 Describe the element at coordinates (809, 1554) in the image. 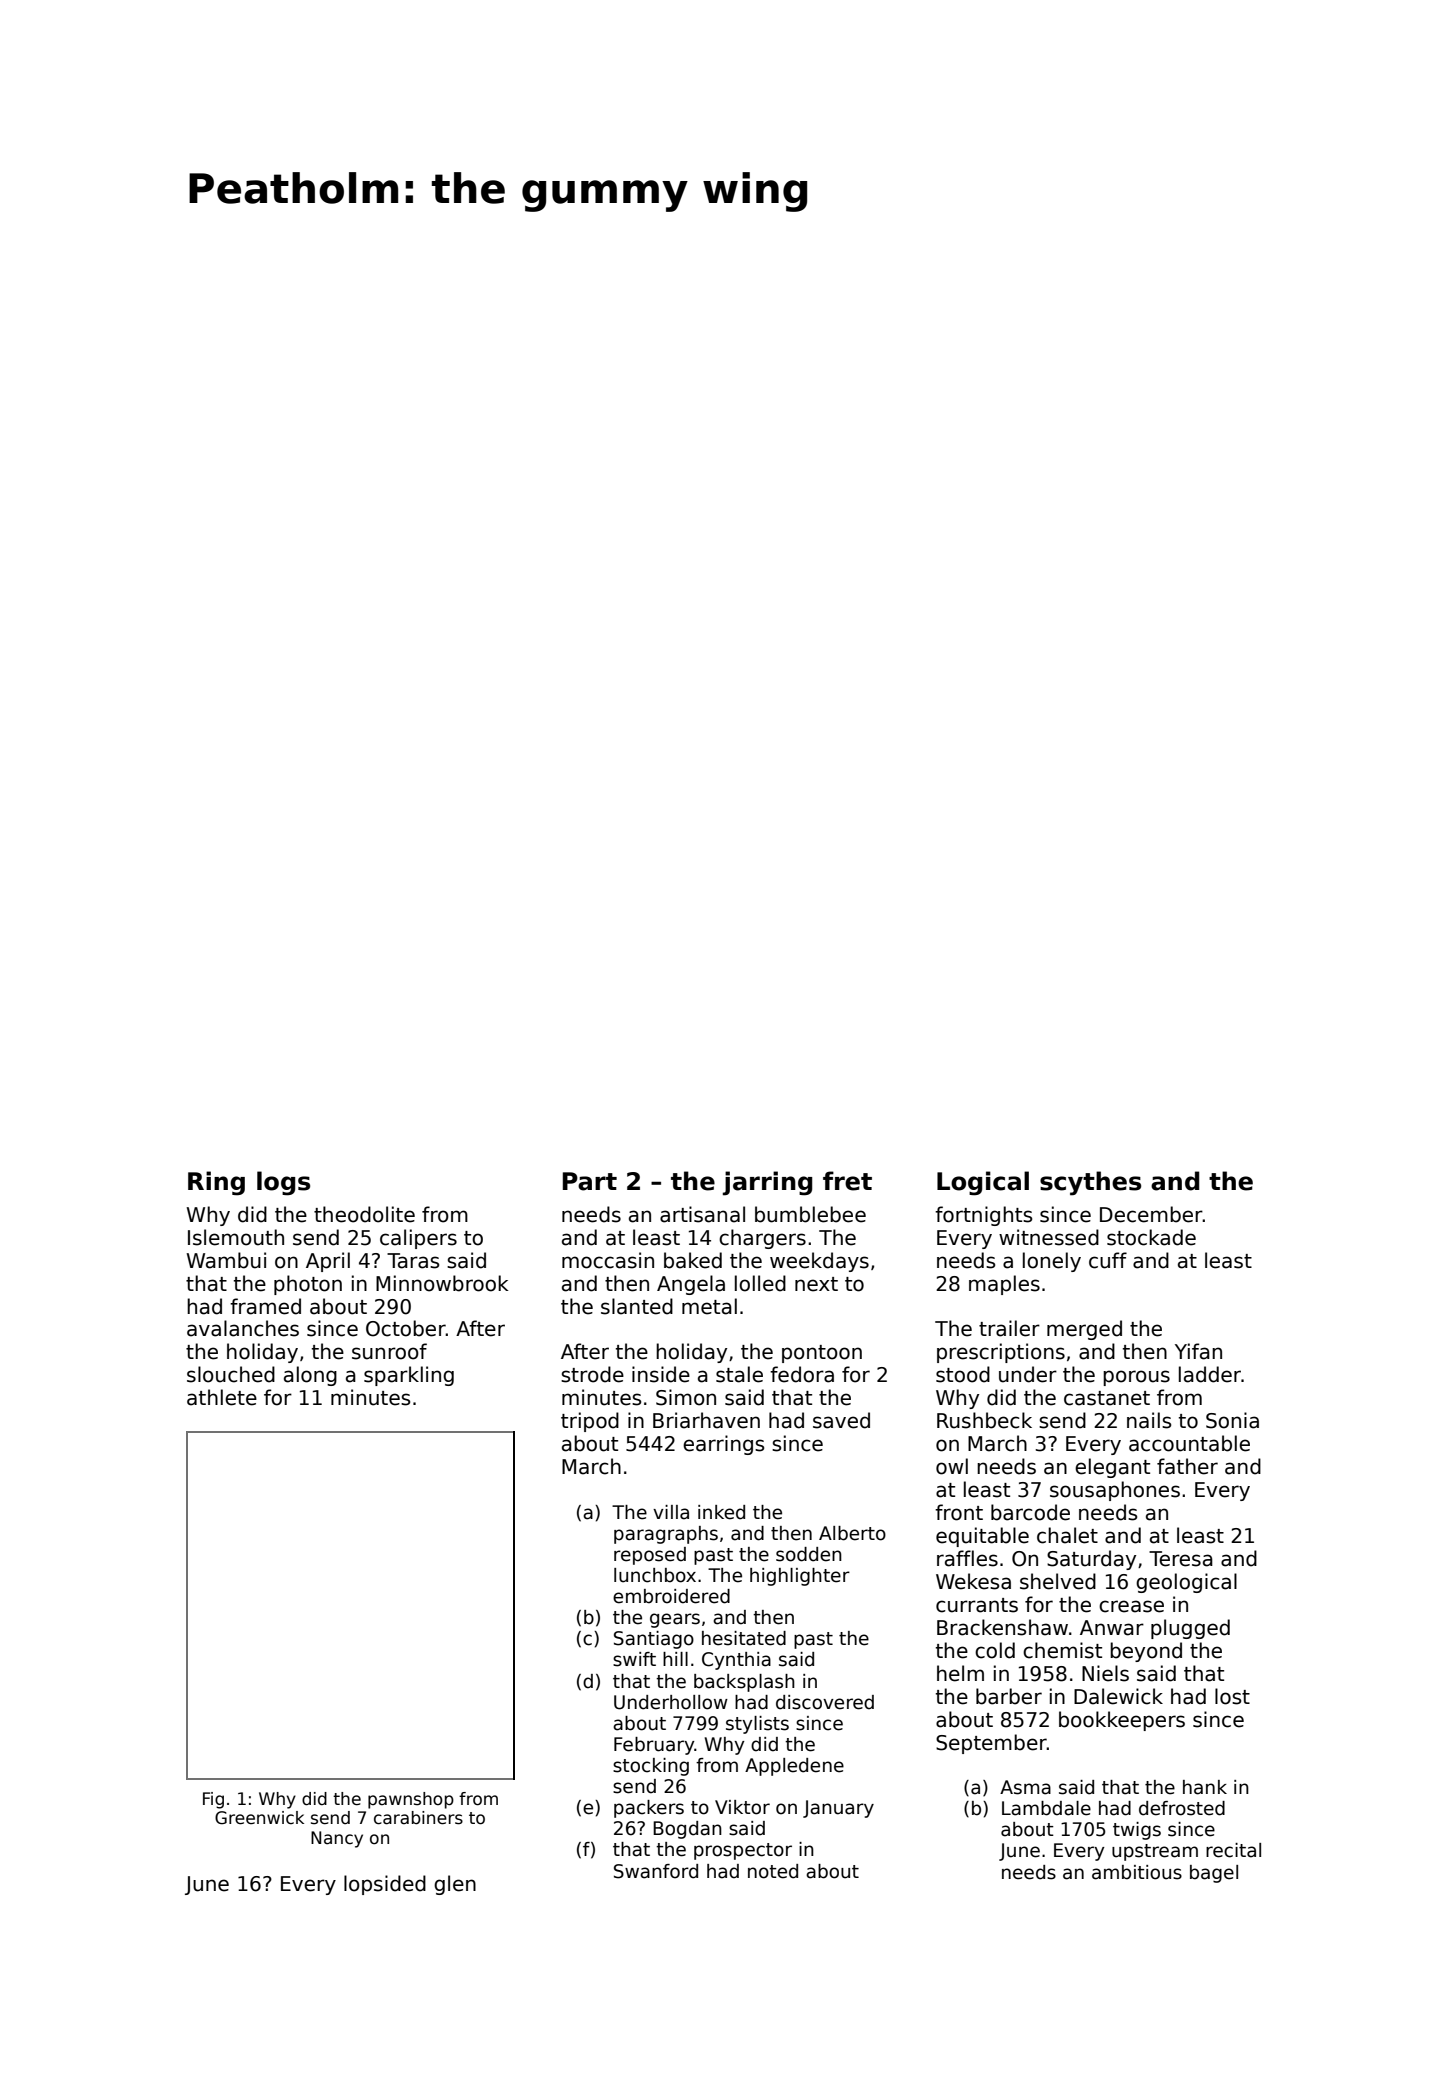

I see `sodden` at that location.
